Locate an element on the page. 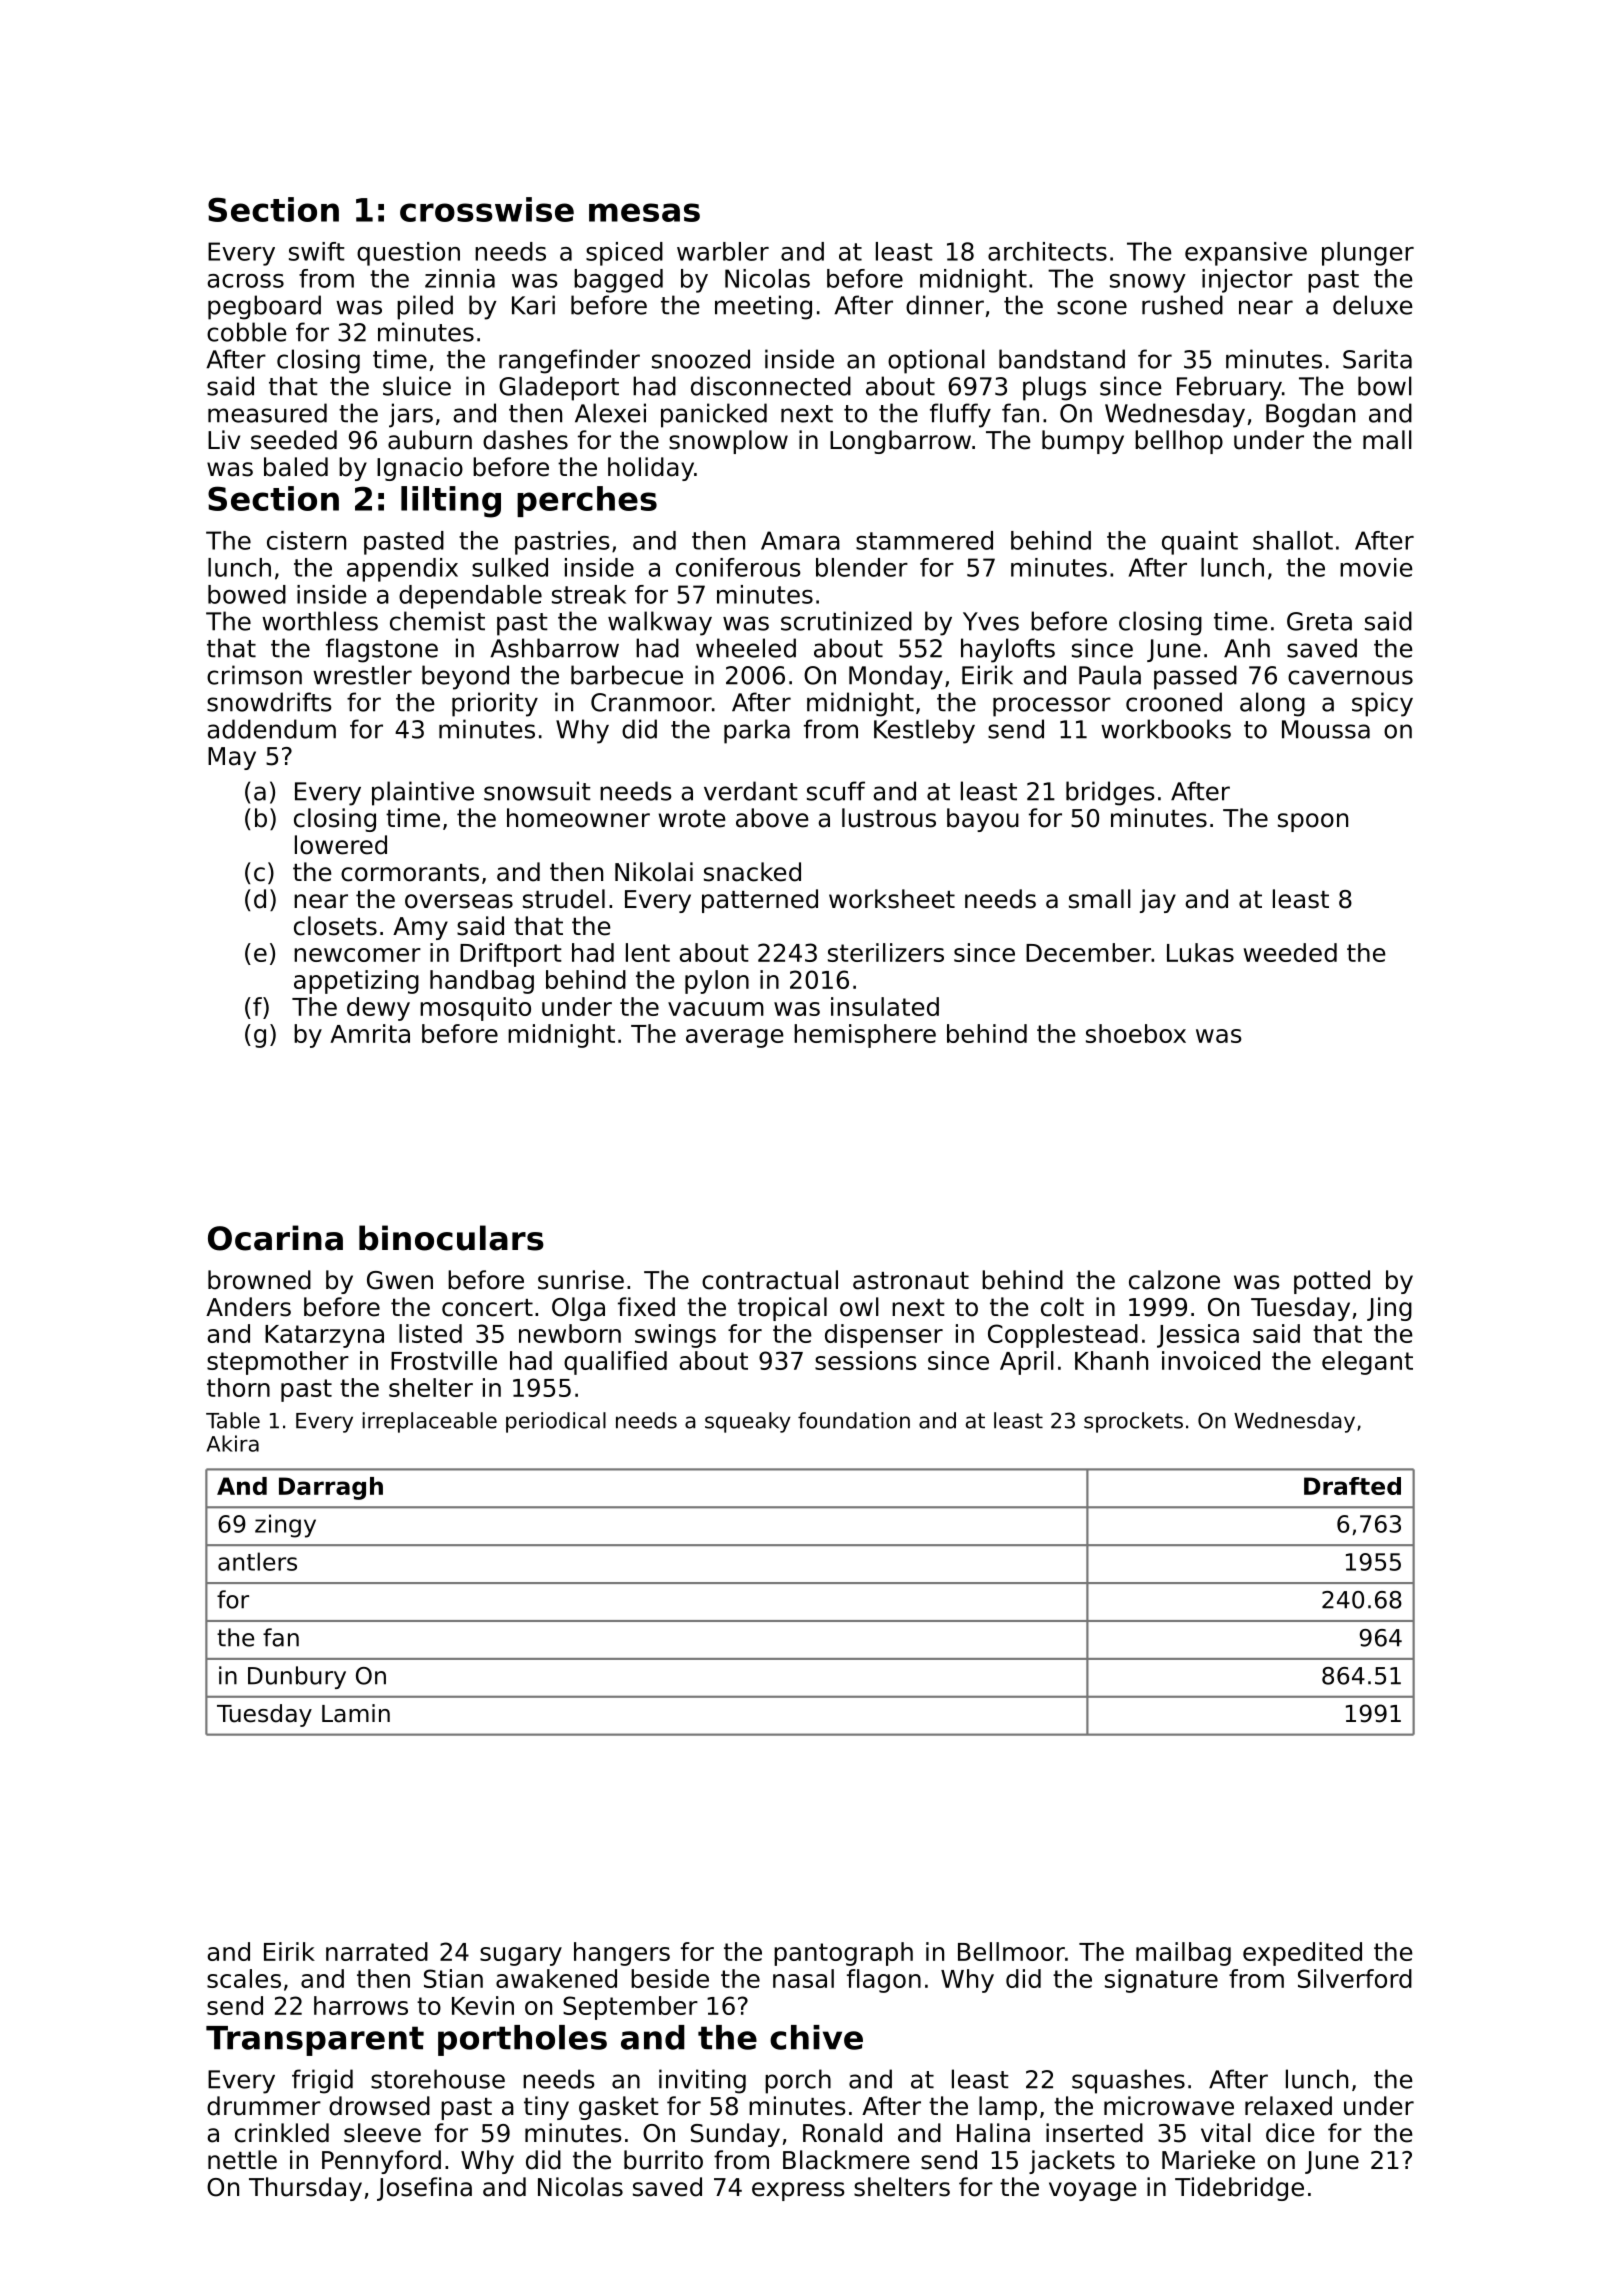 Image resolution: width=1620 pixels, height=2292 pixels. architects is located at coordinates (1047, 251).
